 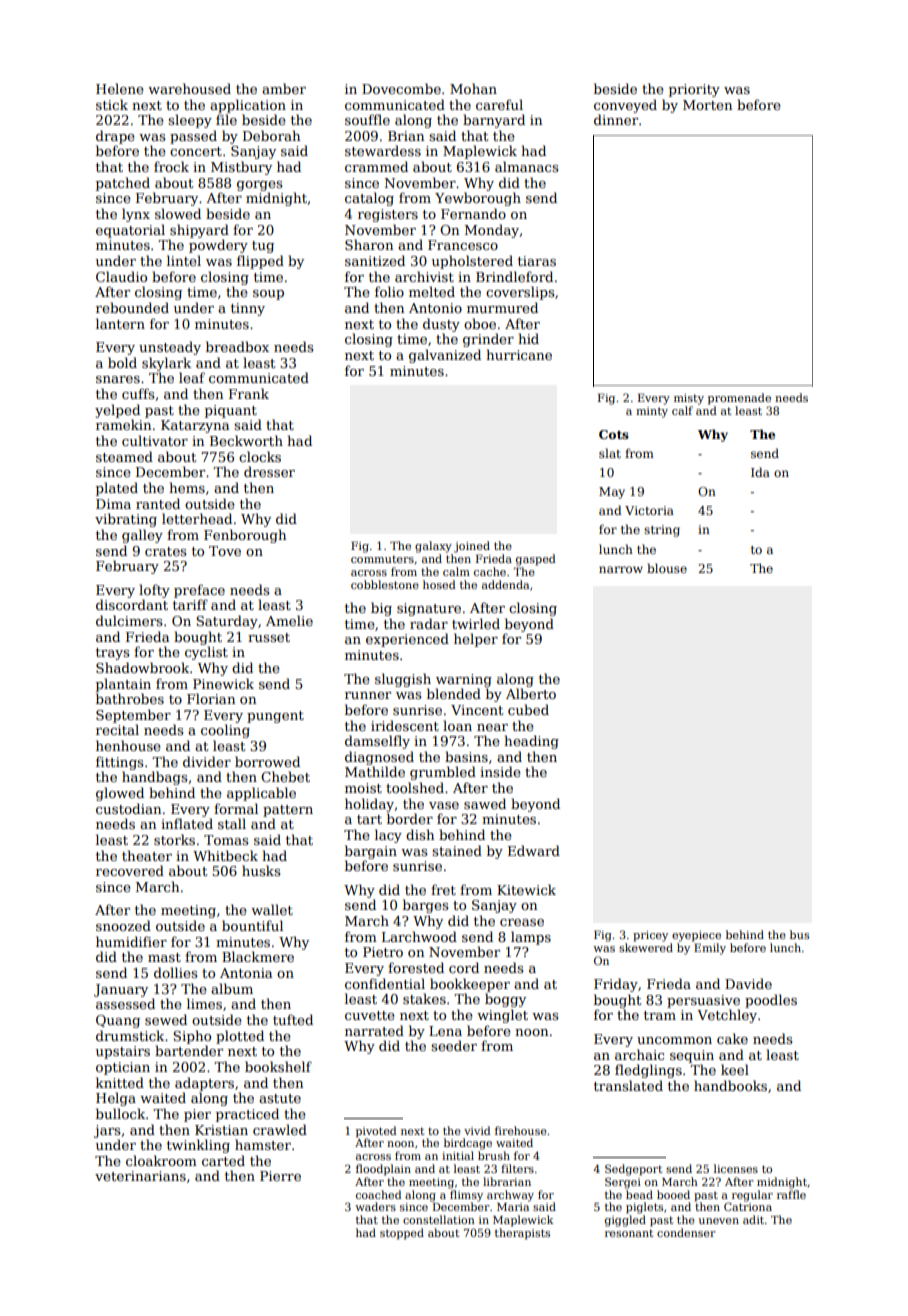 I want to click on blended, so click(x=454, y=693).
